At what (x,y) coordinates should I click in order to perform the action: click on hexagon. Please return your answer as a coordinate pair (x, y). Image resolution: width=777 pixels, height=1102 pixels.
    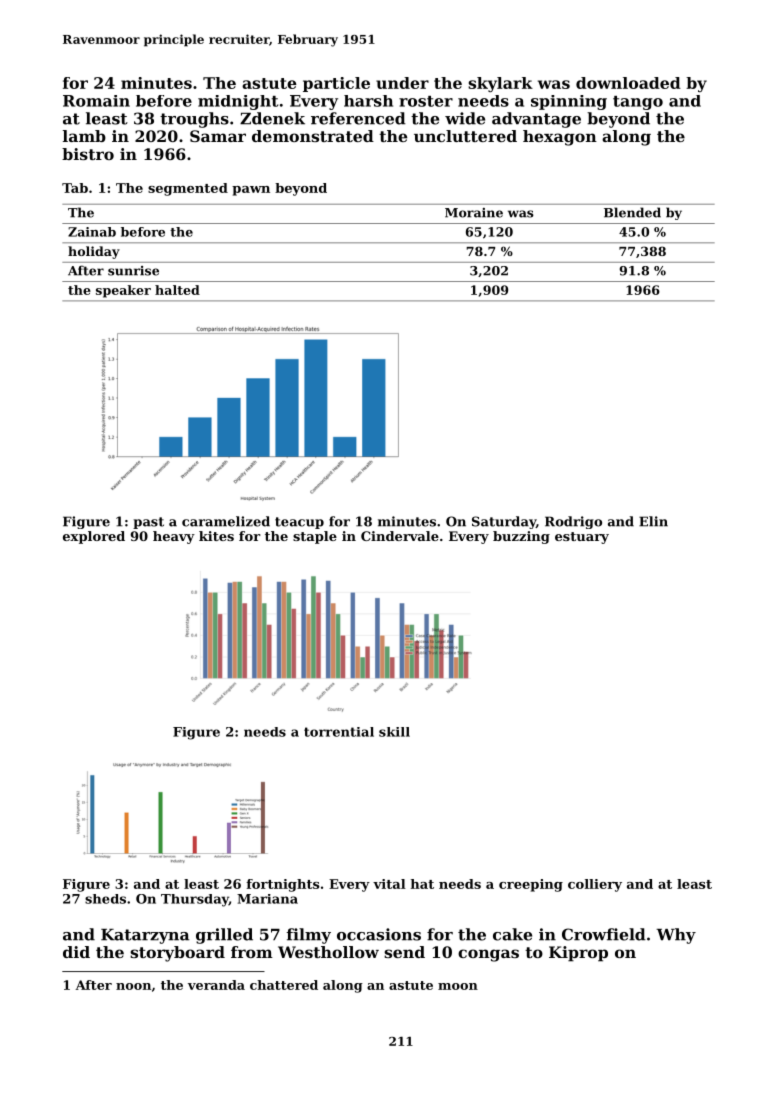
    Looking at the image, I should click on (560, 138).
